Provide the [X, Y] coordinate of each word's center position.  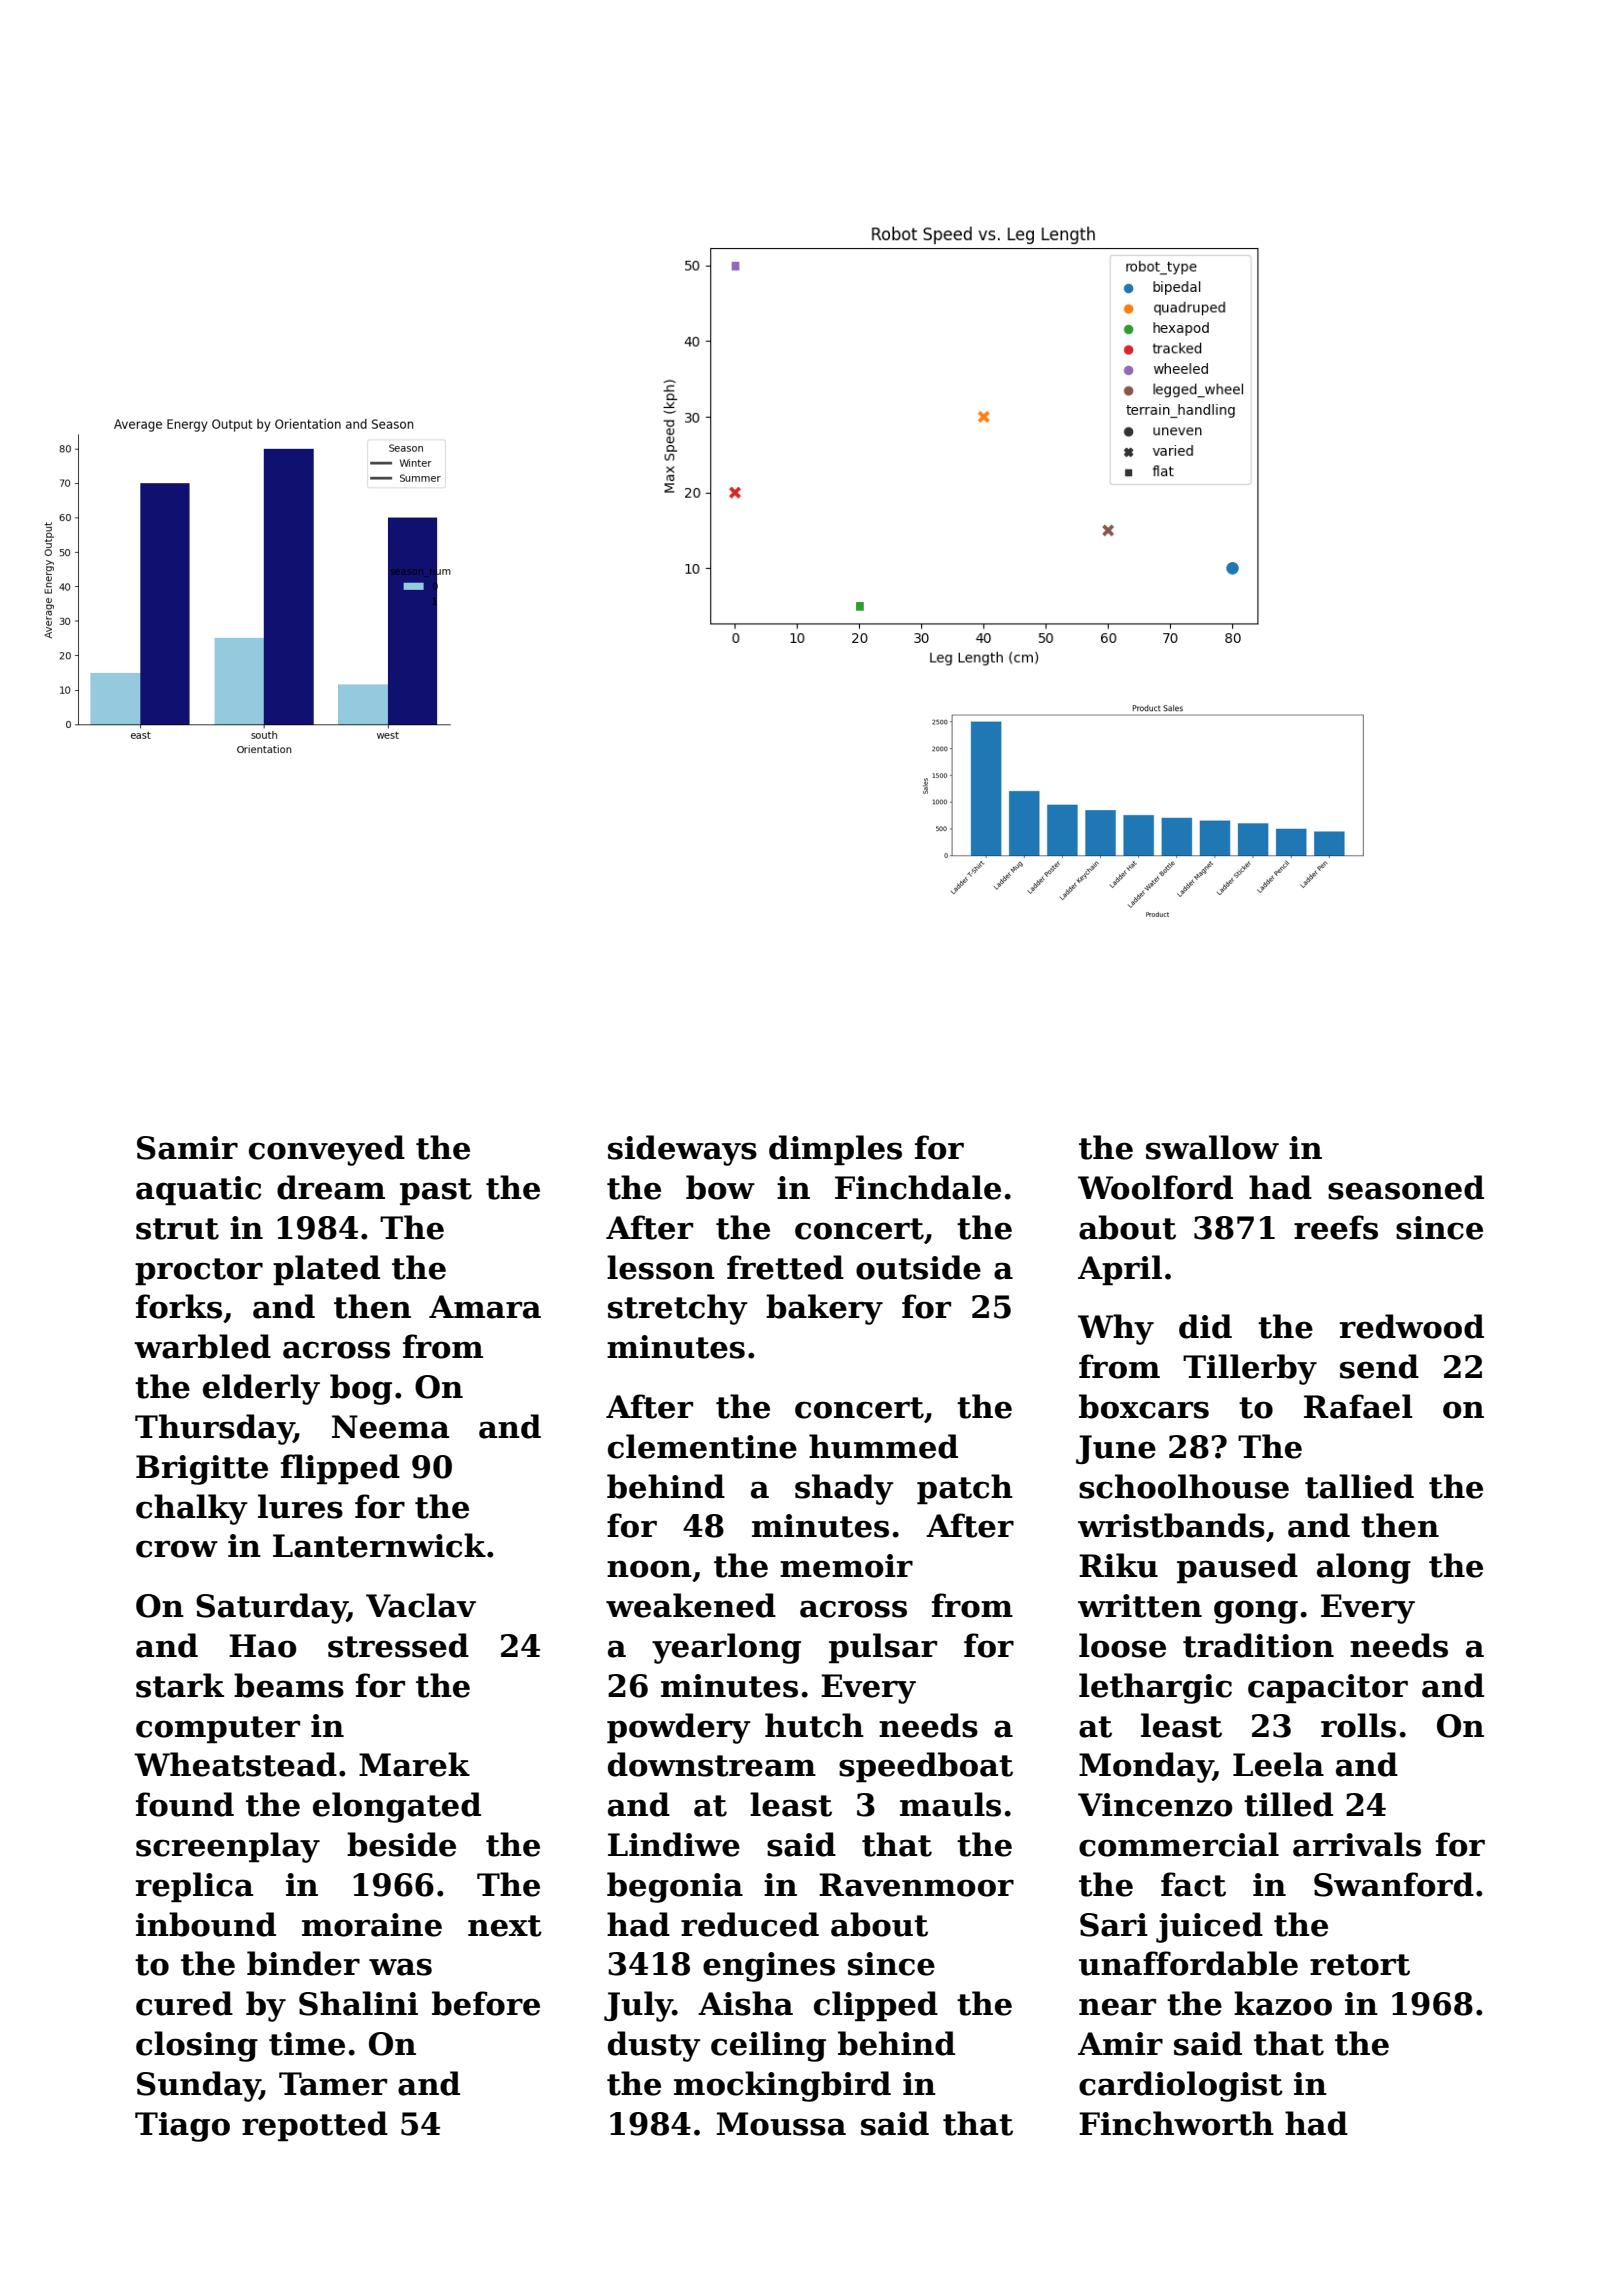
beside [401, 1844]
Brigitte [202, 1470]
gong [1256, 1612]
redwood [1412, 1326]
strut [177, 1229]
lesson [661, 1267]
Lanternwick [379, 1545]
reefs [1336, 1227]
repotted [315, 2126]
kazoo [1283, 2003]
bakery [824, 1309]
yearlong [726, 1648]
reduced [750, 1924]
